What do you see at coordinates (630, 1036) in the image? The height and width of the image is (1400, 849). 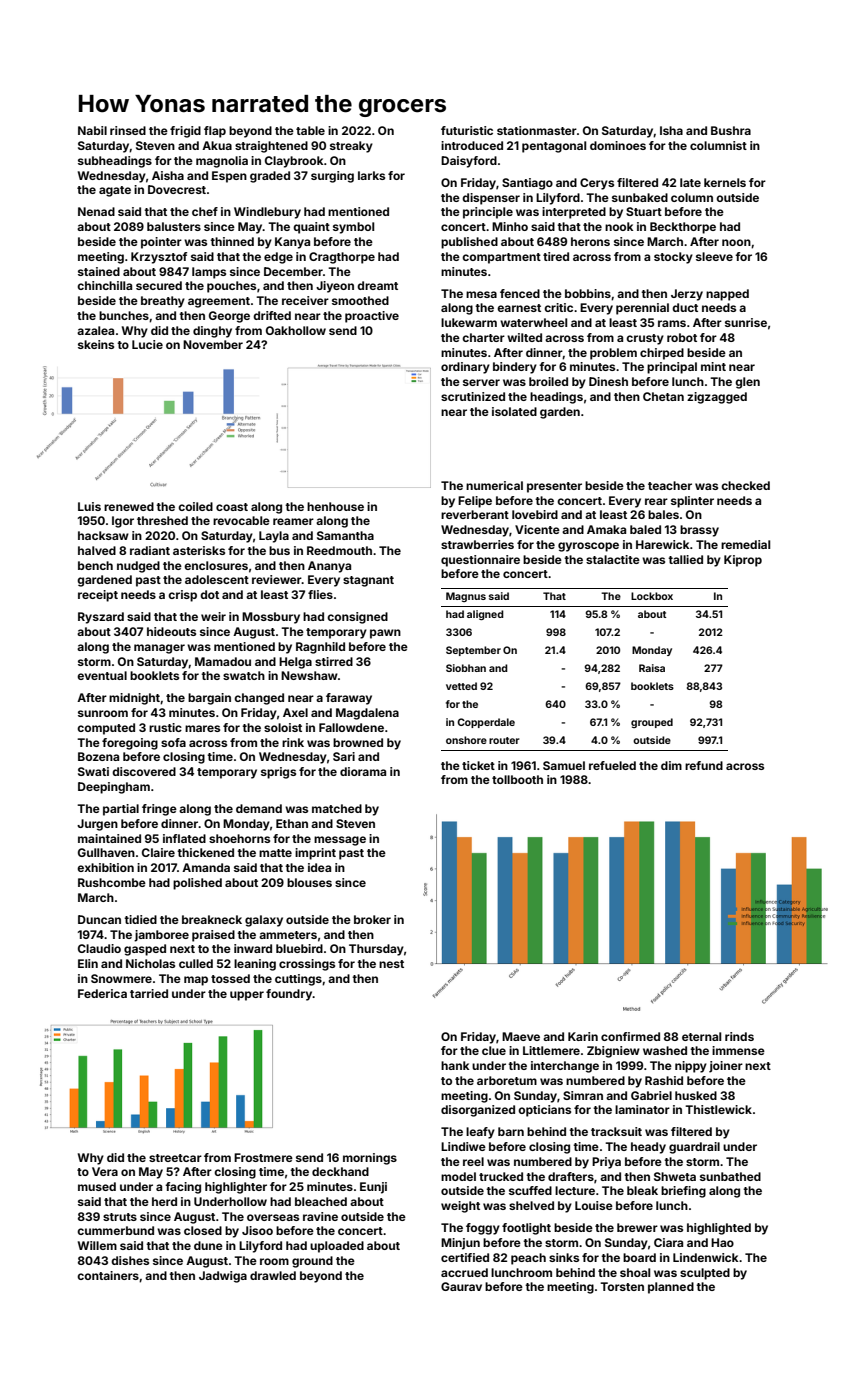 I see `confirmed` at bounding box center [630, 1036].
